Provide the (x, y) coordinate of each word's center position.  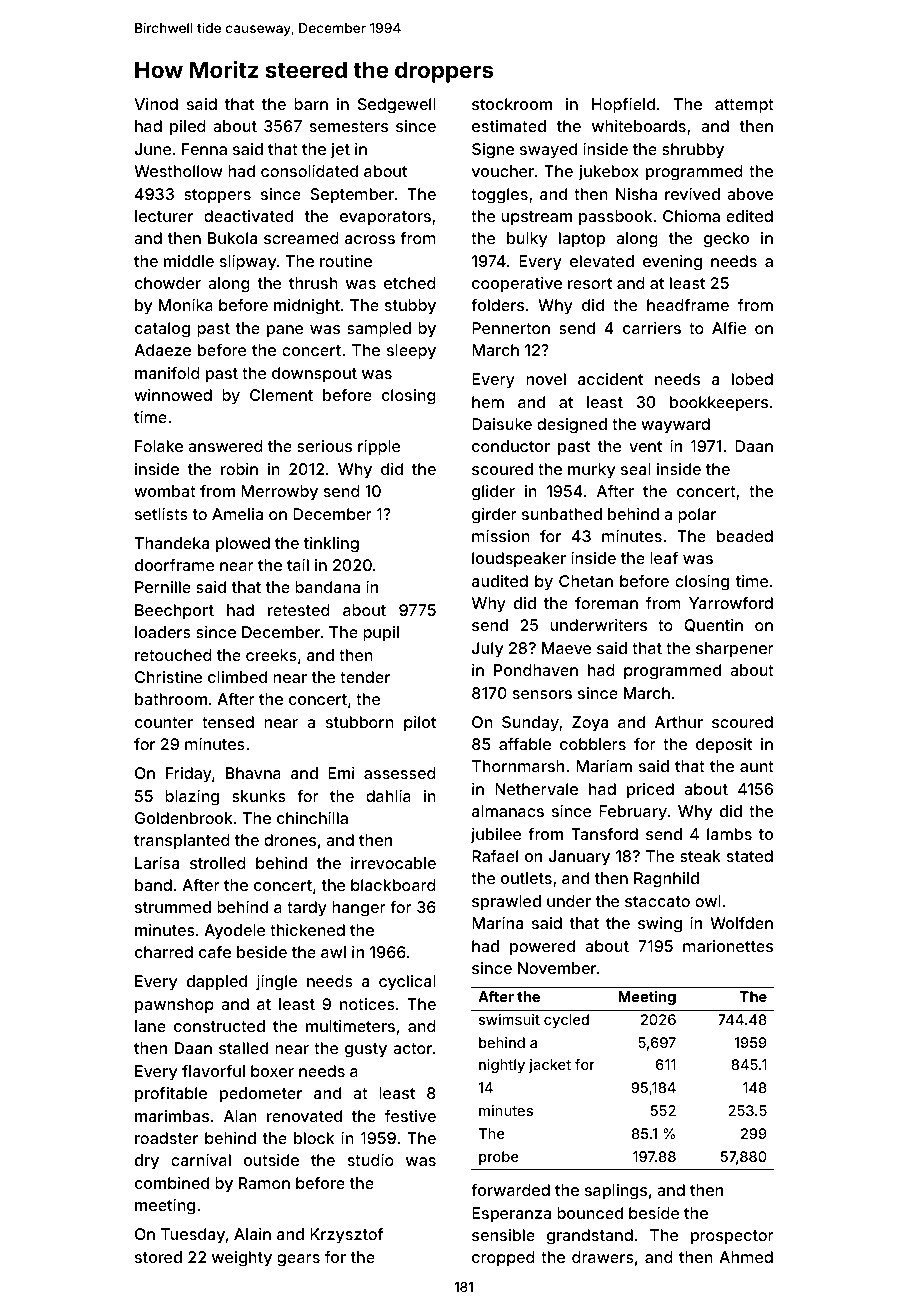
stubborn (360, 722)
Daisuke (502, 424)
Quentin (713, 625)
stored (158, 1257)
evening (672, 263)
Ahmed (746, 1257)
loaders (163, 632)
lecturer (164, 216)
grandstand (590, 1237)
